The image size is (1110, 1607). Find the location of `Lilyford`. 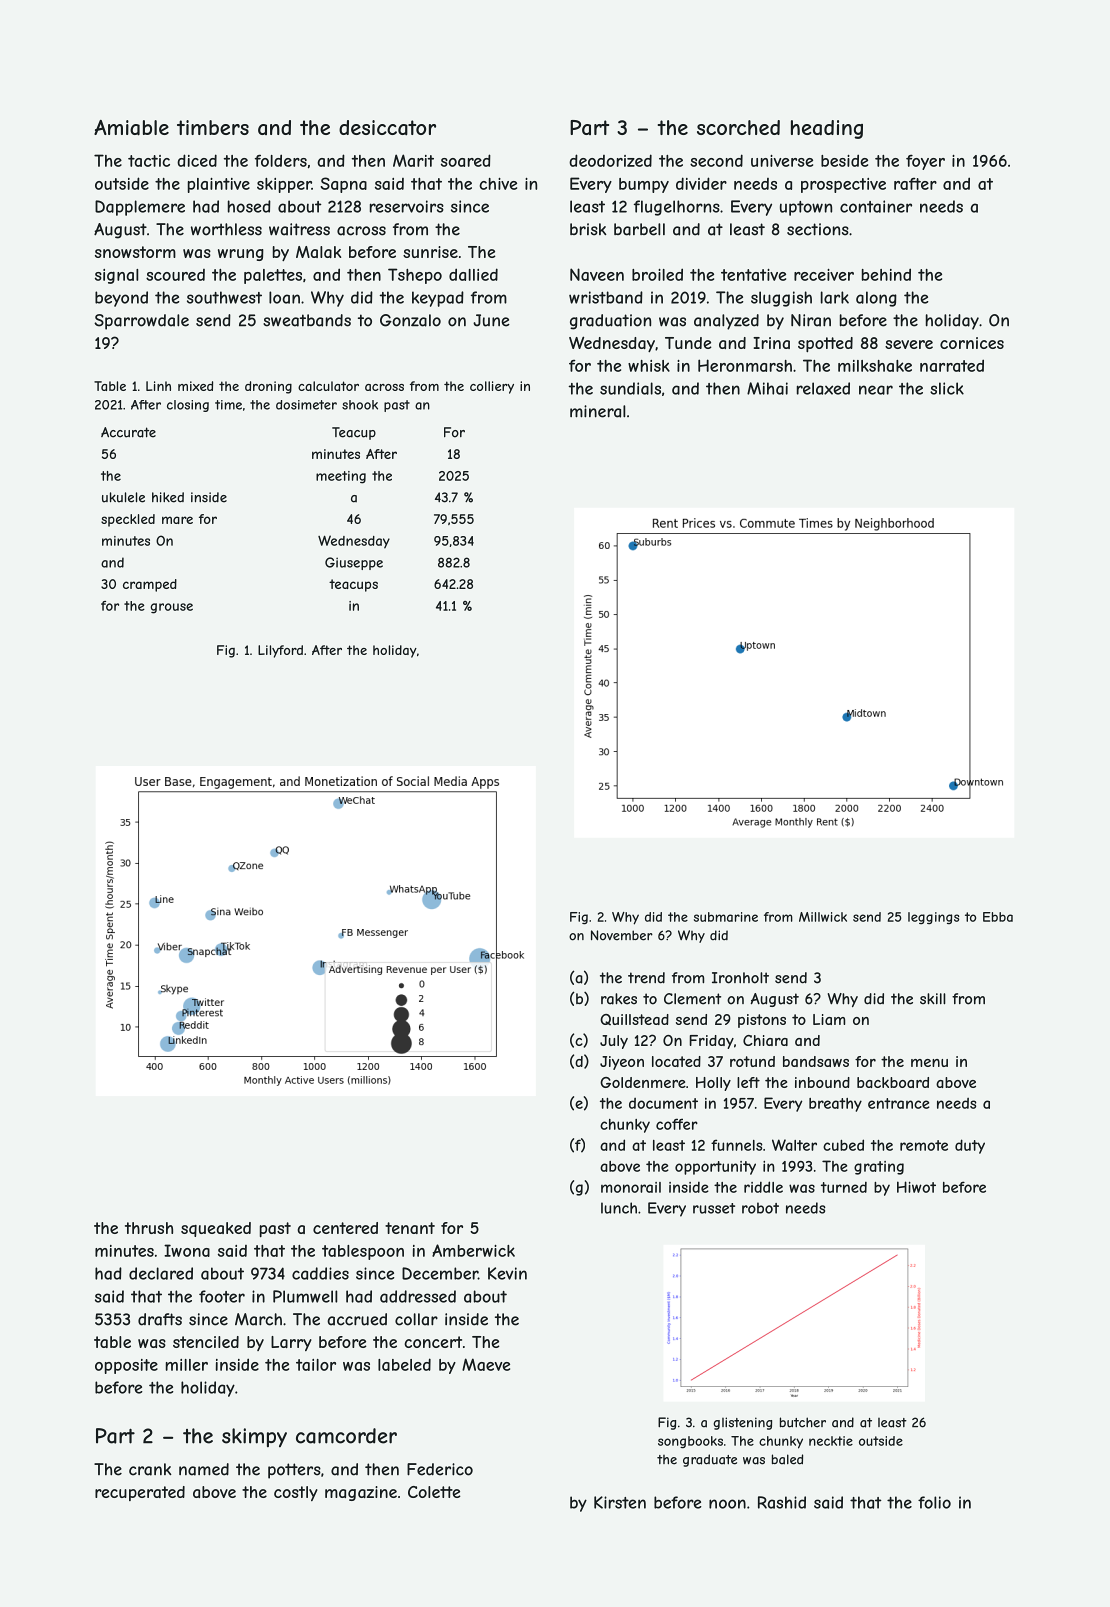

Lilyford is located at coordinates (280, 651).
